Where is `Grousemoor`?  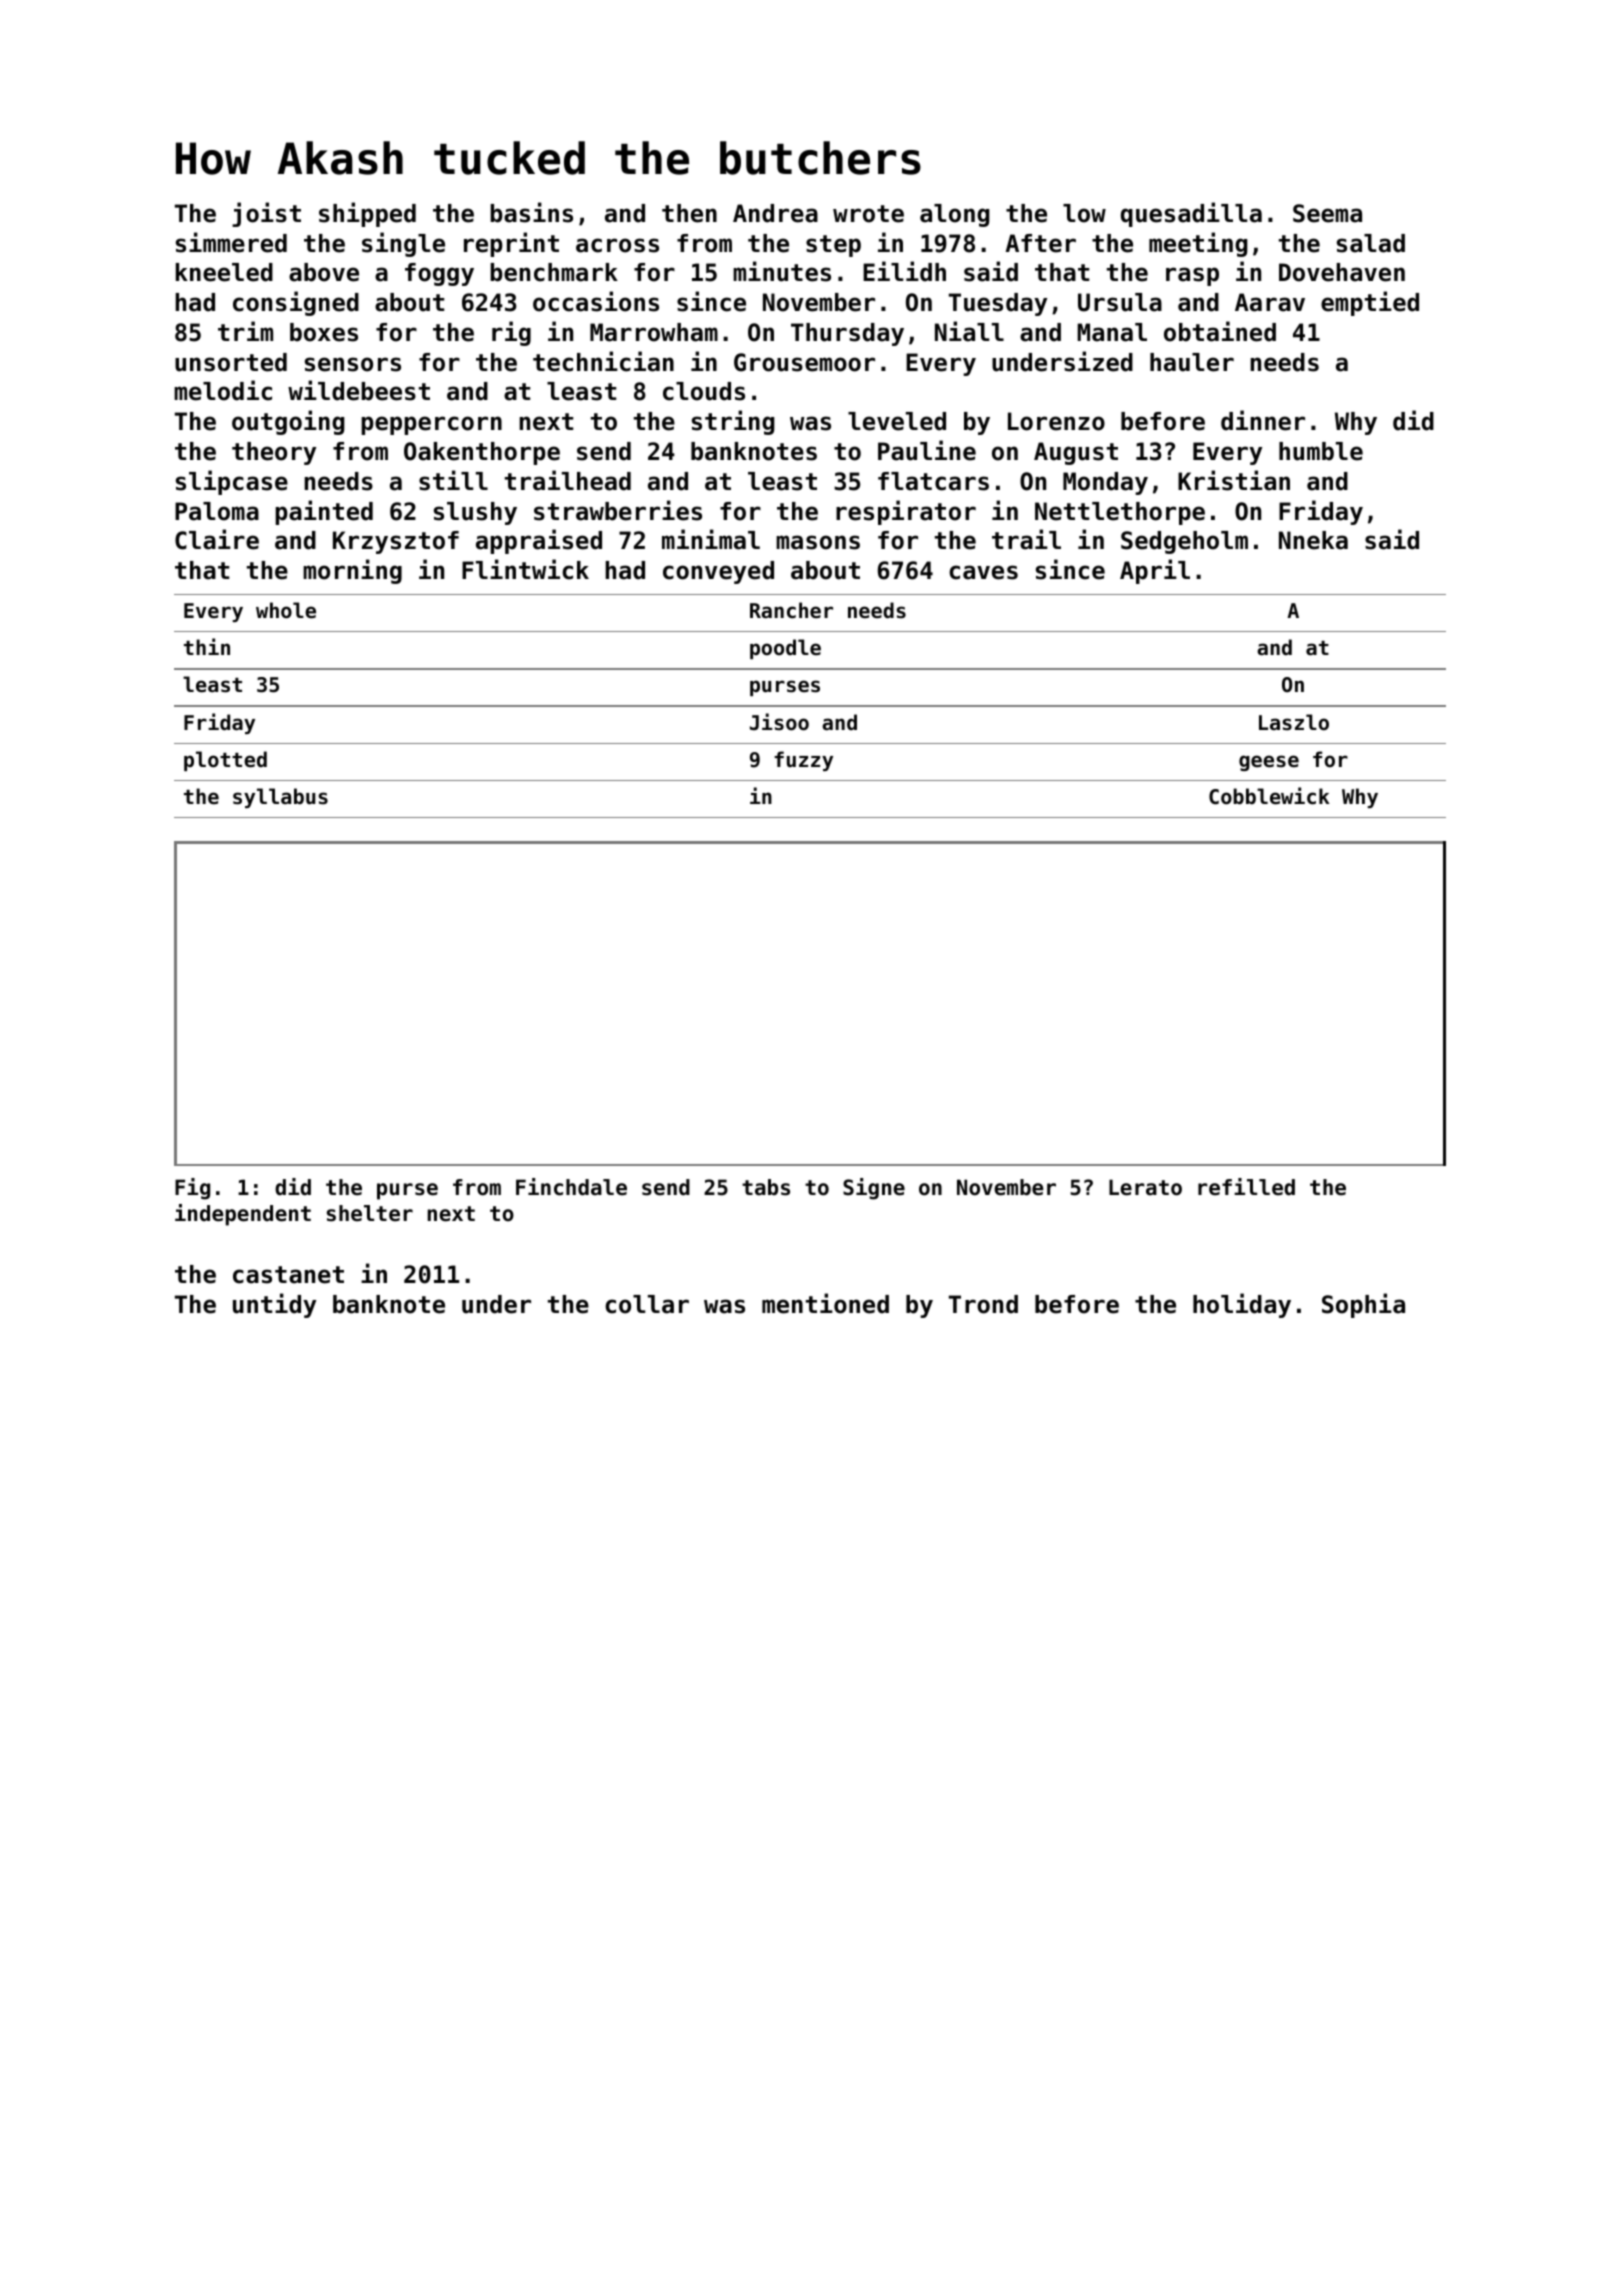 Grousemoor is located at coordinates (804, 362).
